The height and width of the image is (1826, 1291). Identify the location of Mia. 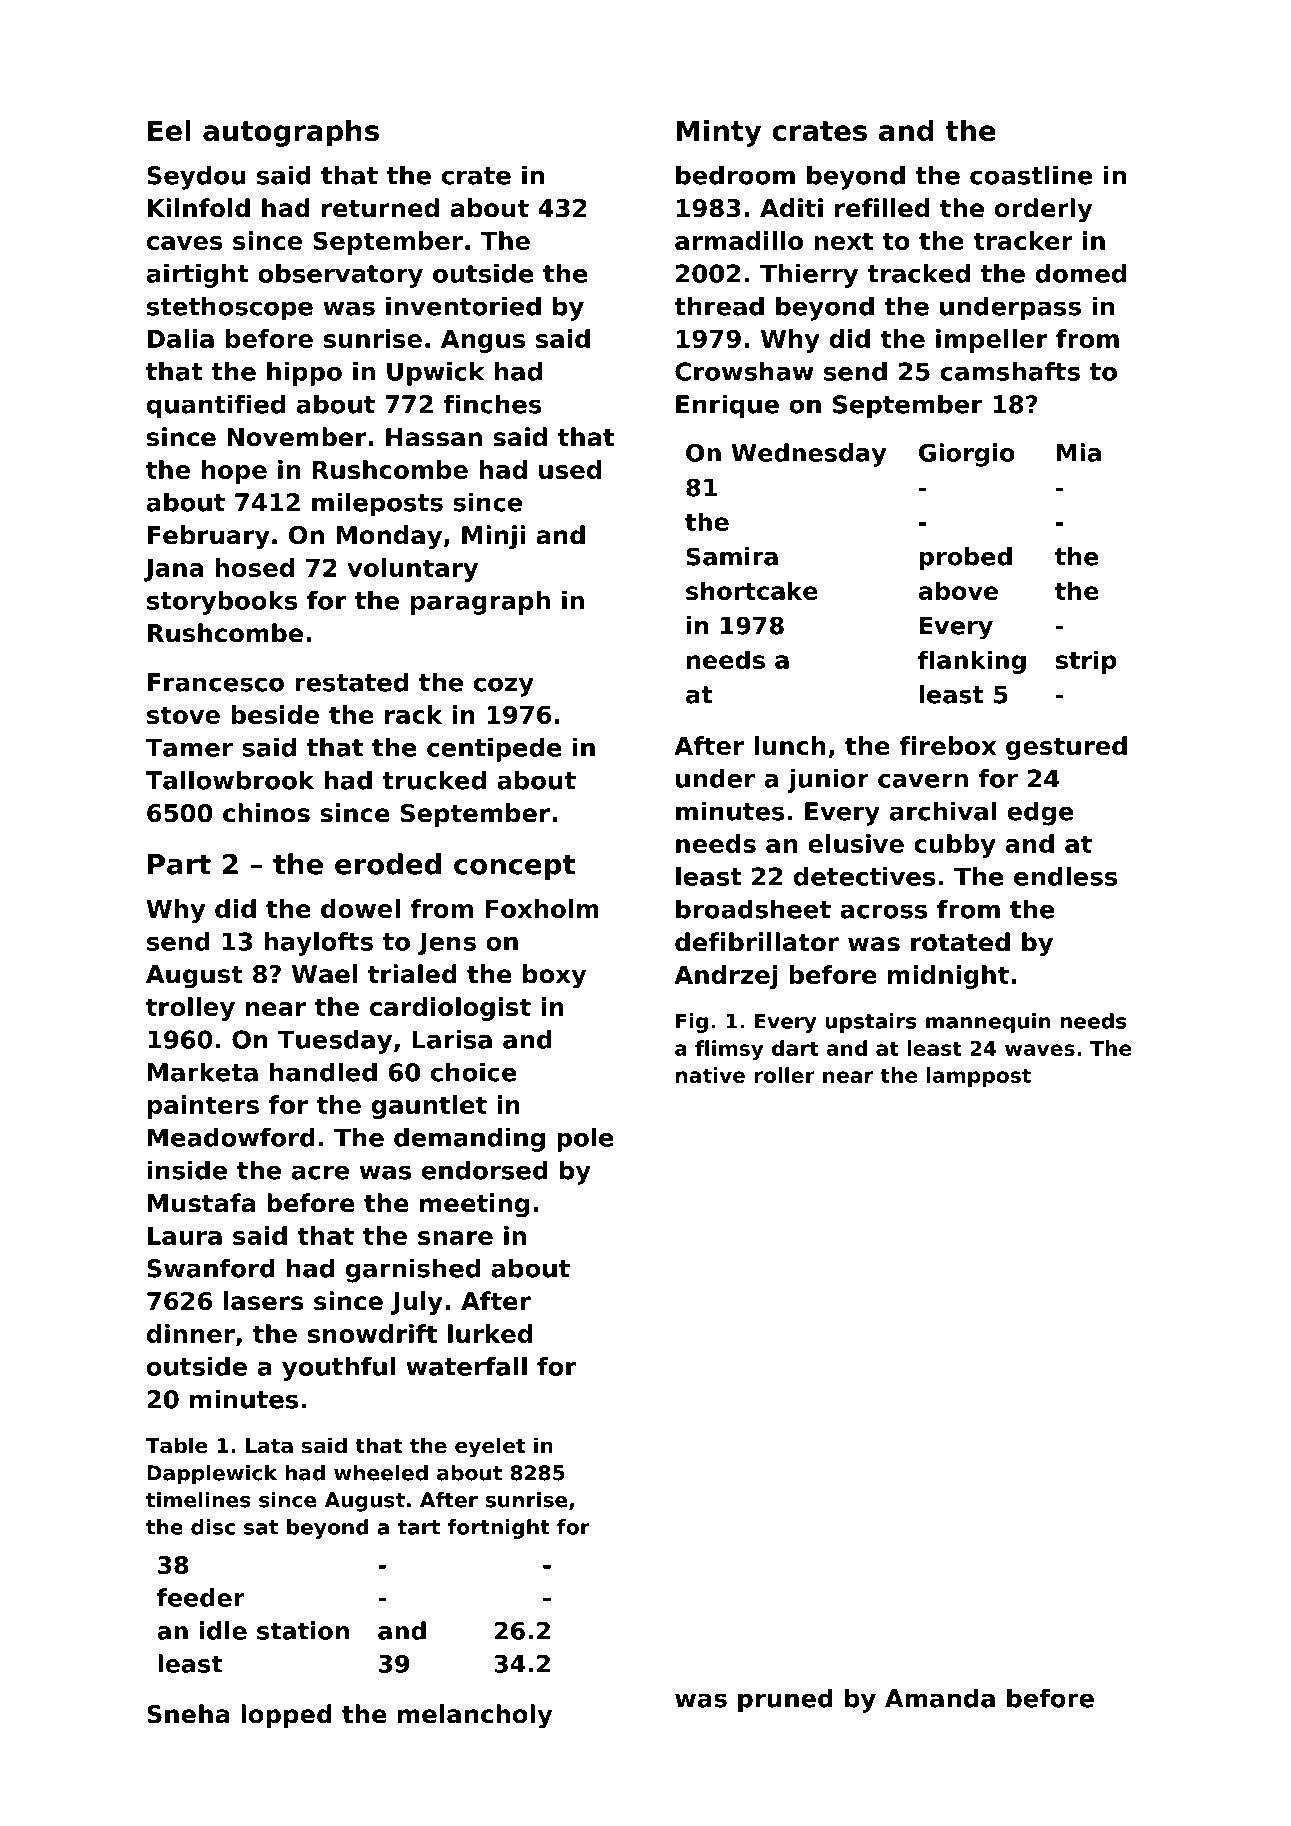
(1079, 452).
